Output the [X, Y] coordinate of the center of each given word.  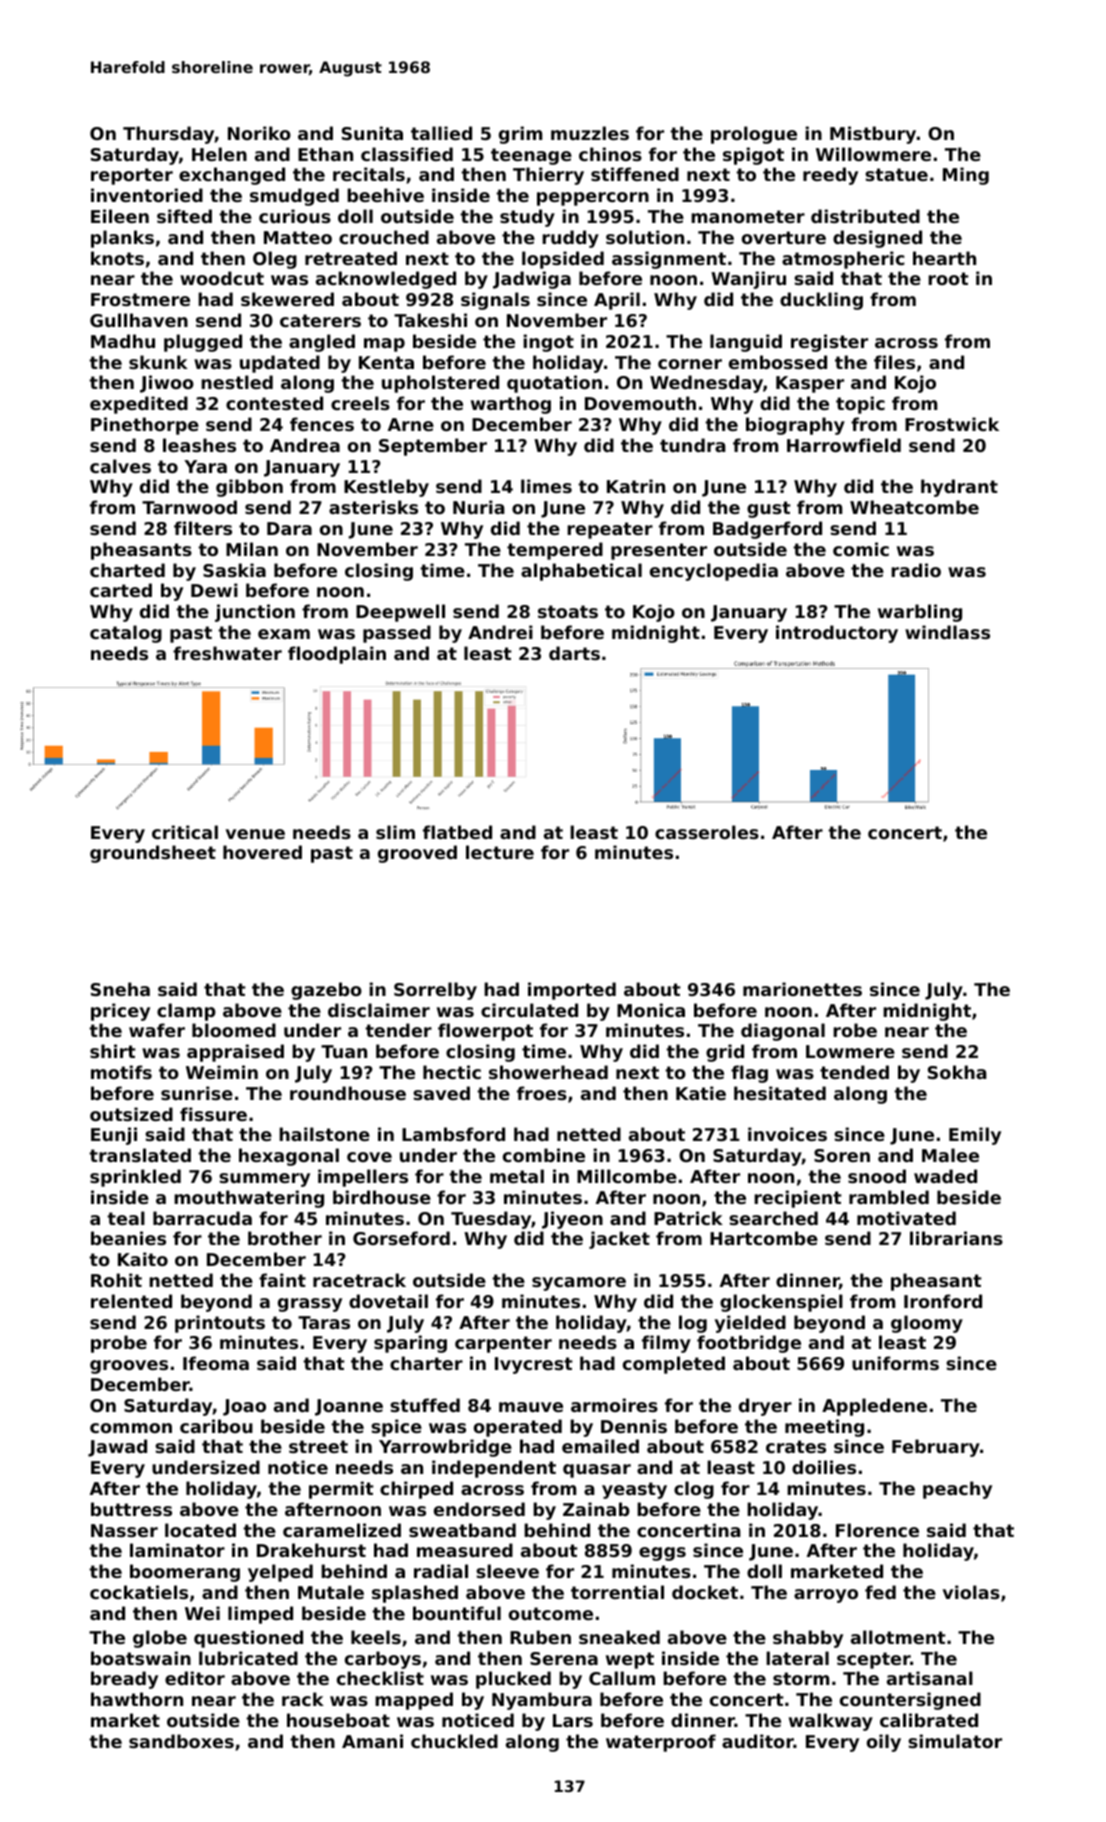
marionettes [802, 989]
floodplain [337, 655]
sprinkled [135, 1178]
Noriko [259, 133]
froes [542, 1093]
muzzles [590, 133]
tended [854, 1072]
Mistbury [873, 135]
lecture [500, 852]
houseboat [338, 1720]
